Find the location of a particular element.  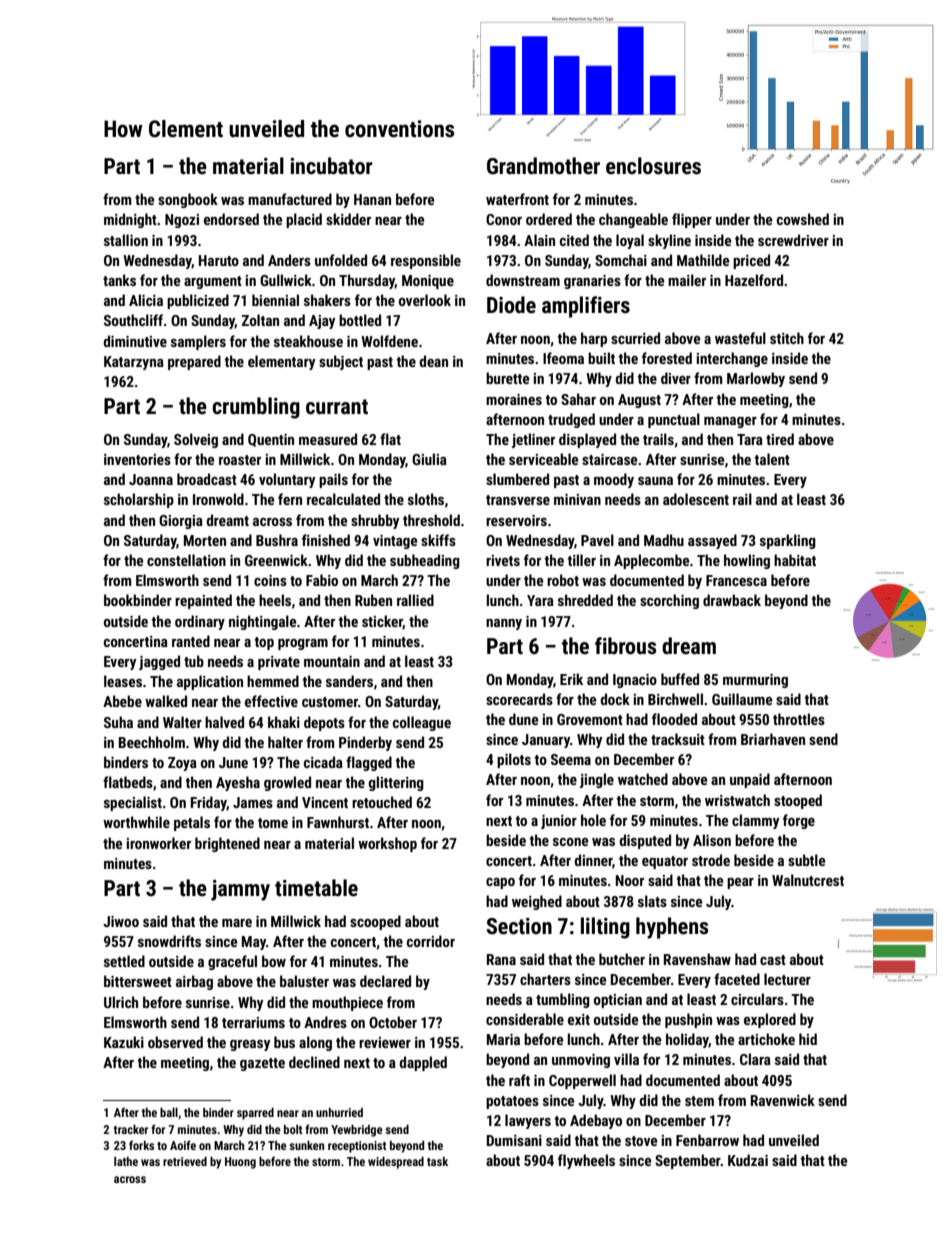

enclosures is located at coordinates (653, 166).
